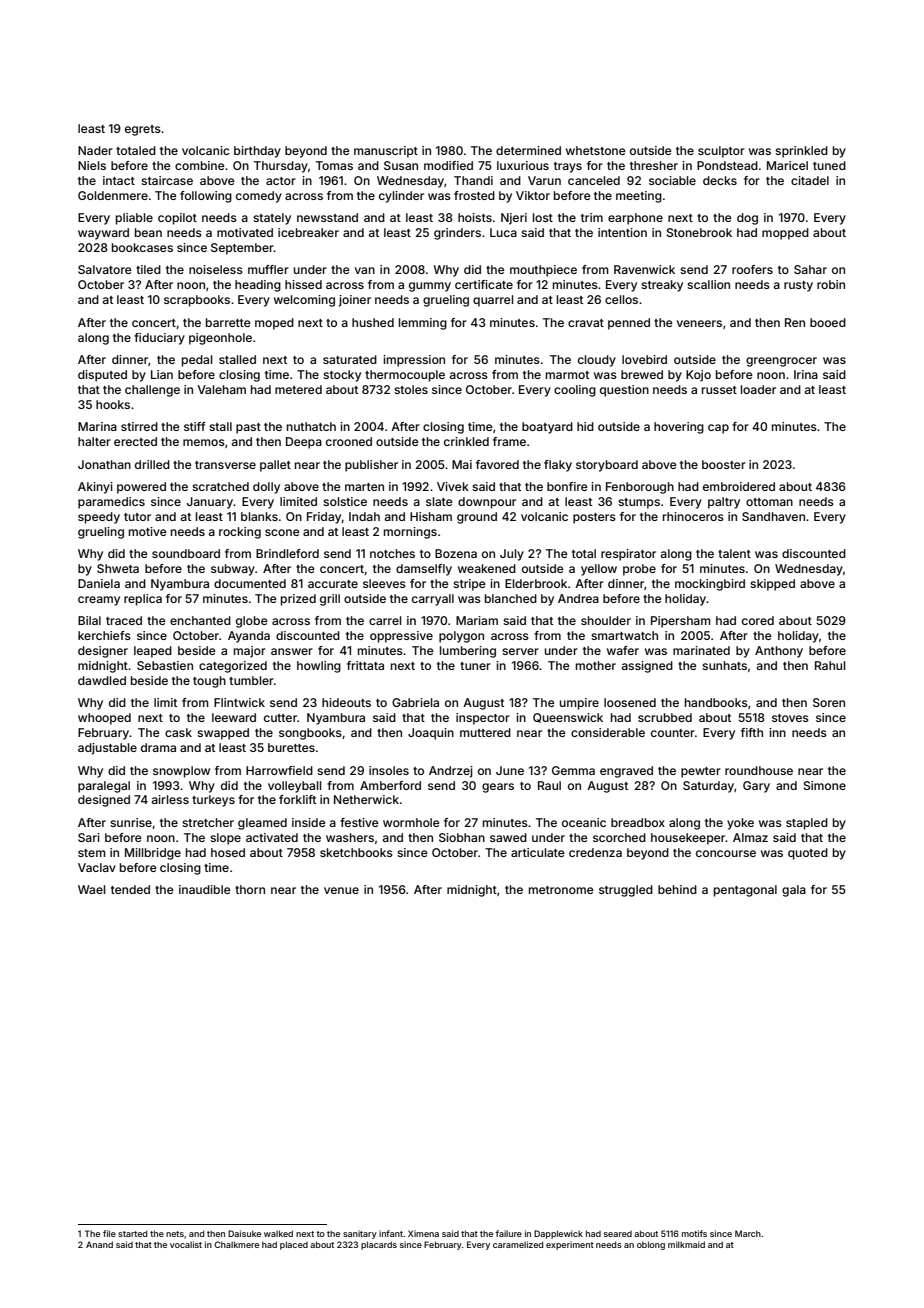  Describe the element at coordinates (745, 891) in the page. I see `pentagonal` at that location.
